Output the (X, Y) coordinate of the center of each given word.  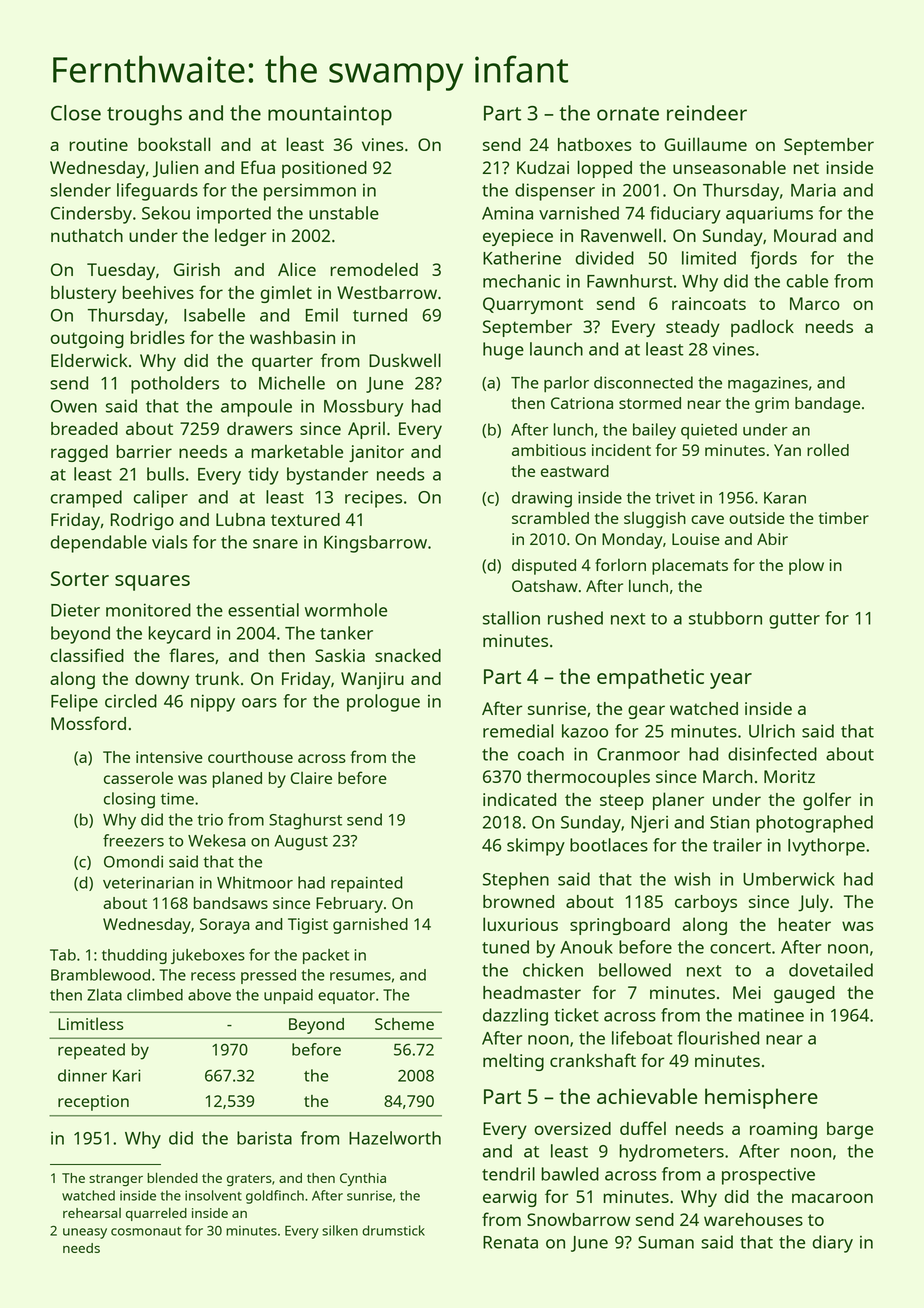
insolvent (213, 1195)
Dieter (75, 610)
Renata (510, 1242)
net (806, 168)
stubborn (725, 618)
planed (237, 779)
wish (692, 879)
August (301, 843)
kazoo (585, 731)
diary (833, 1244)
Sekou (166, 213)
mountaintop (330, 115)
